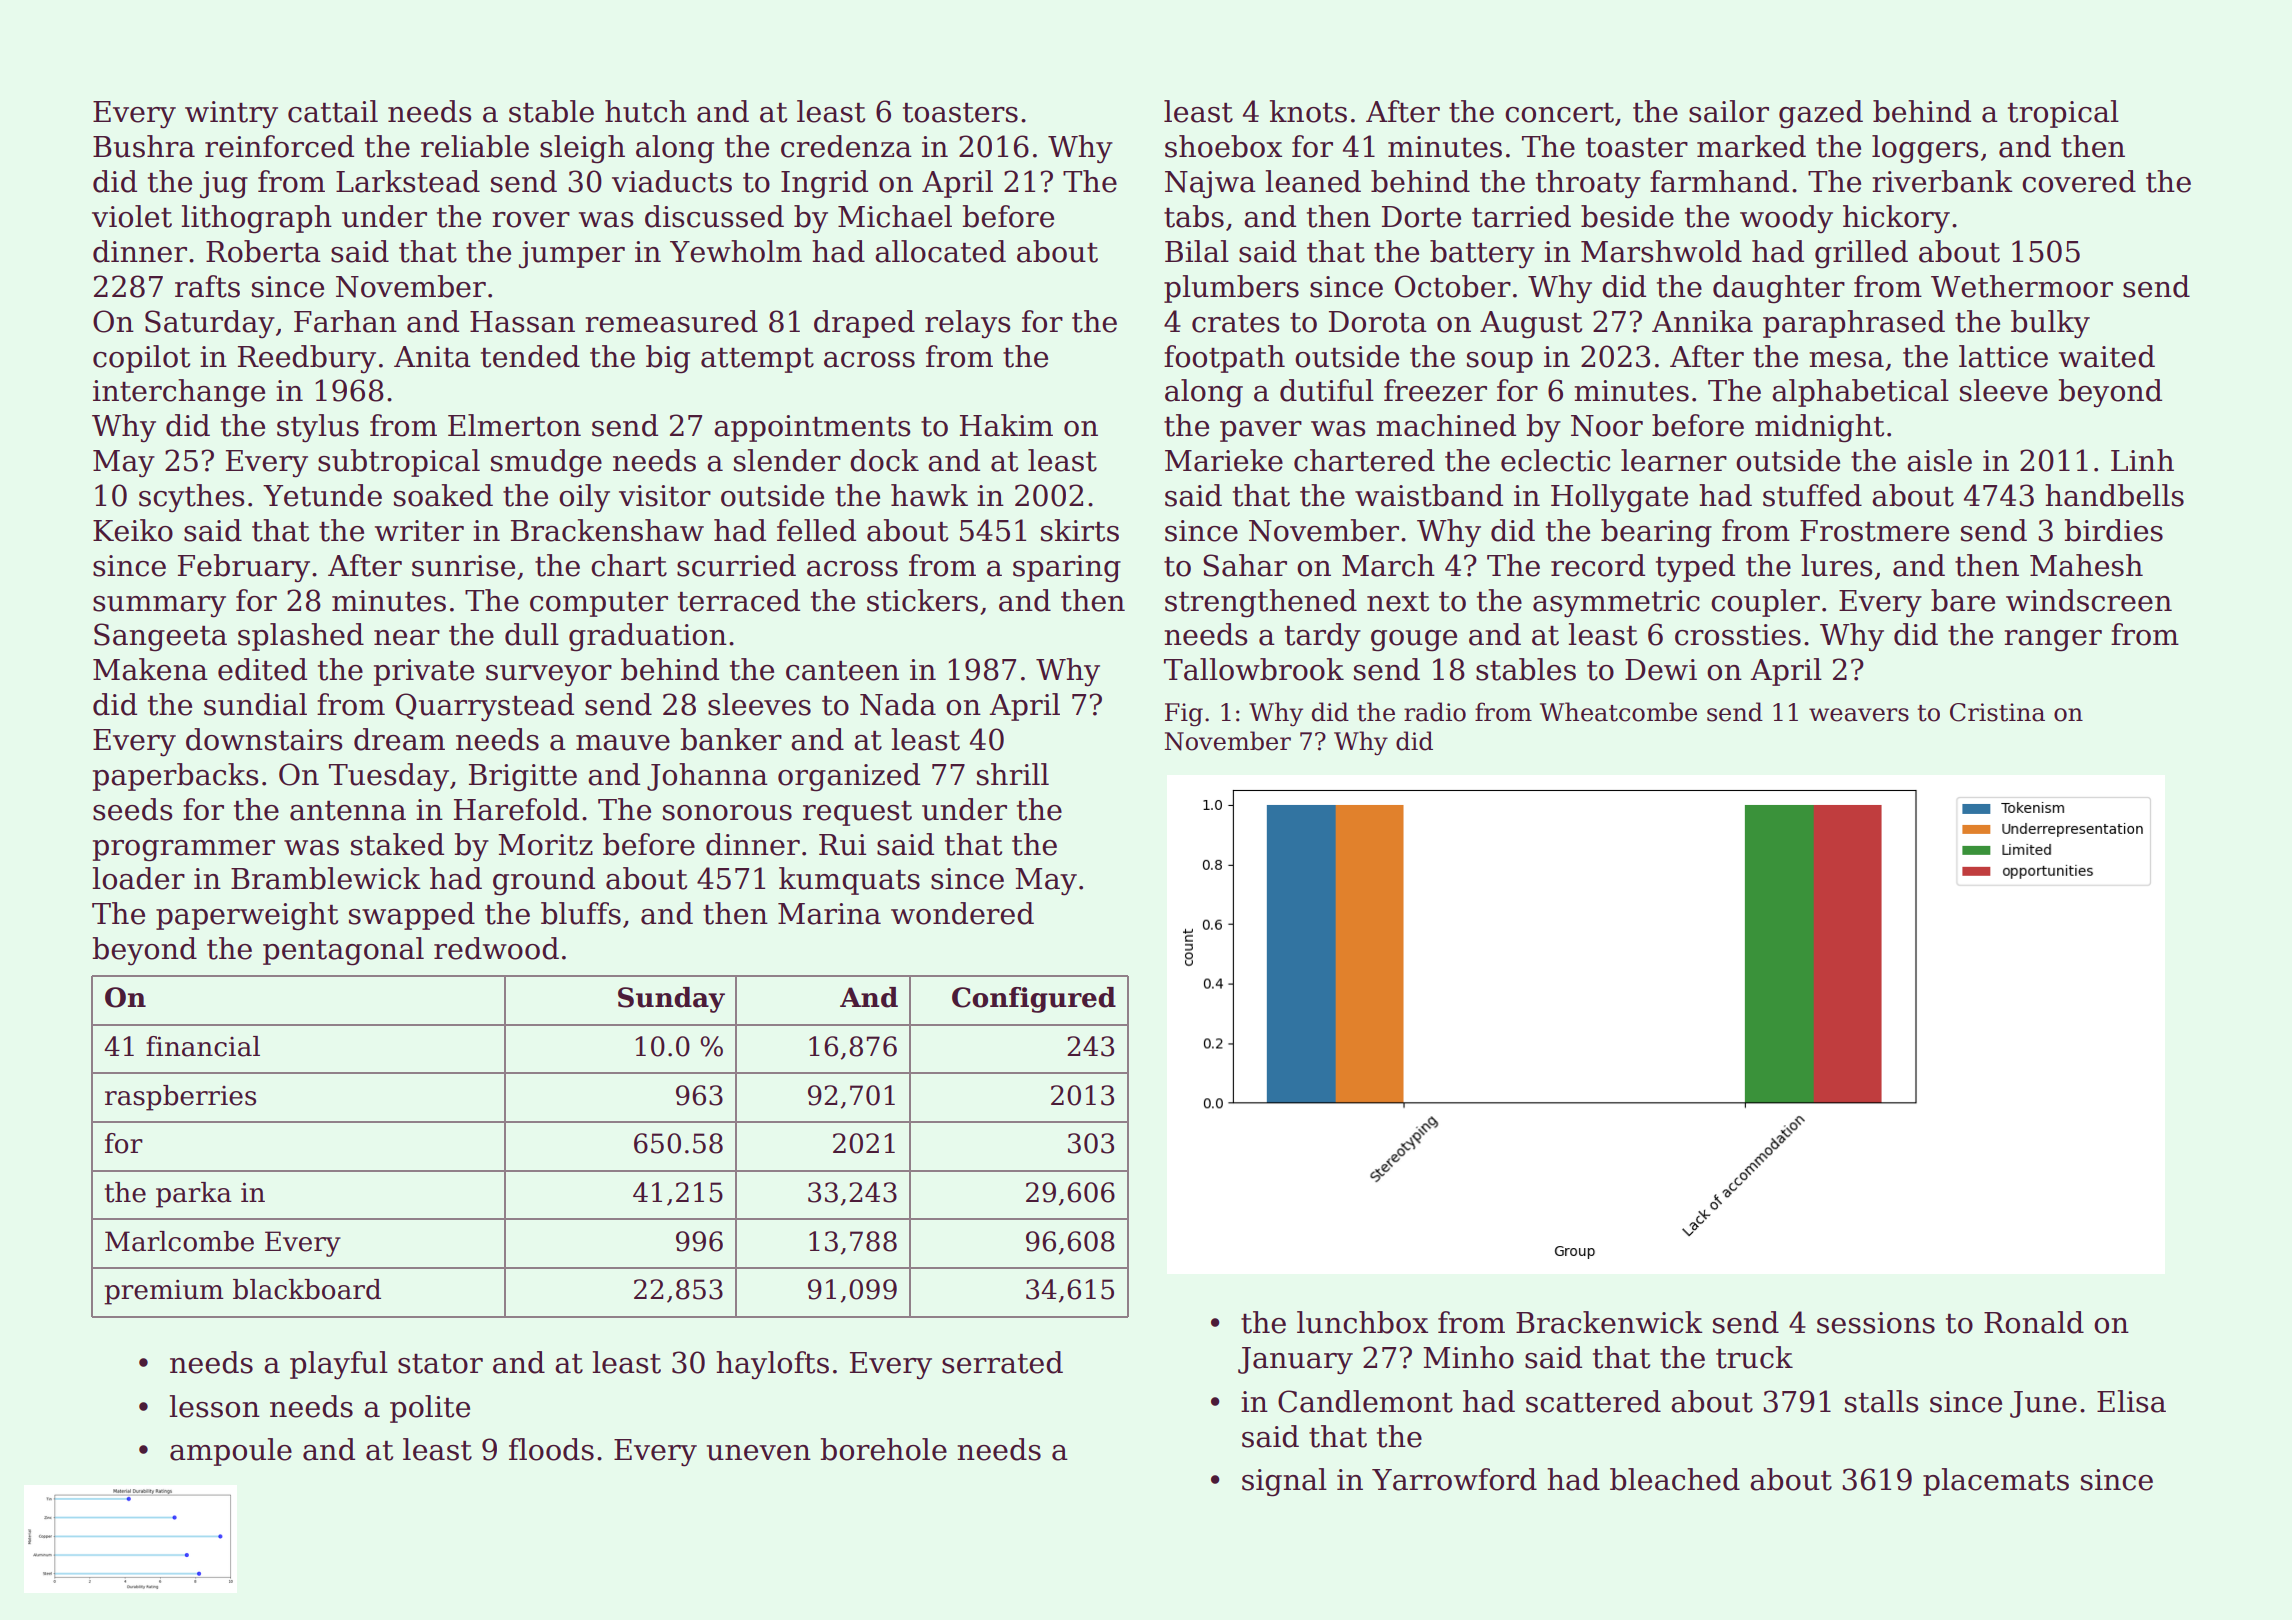 The height and width of the screenshot is (1620, 2292). What do you see at coordinates (1609, 1322) in the screenshot?
I see `Brackenwick` at bounding box center [1609, 1322].
